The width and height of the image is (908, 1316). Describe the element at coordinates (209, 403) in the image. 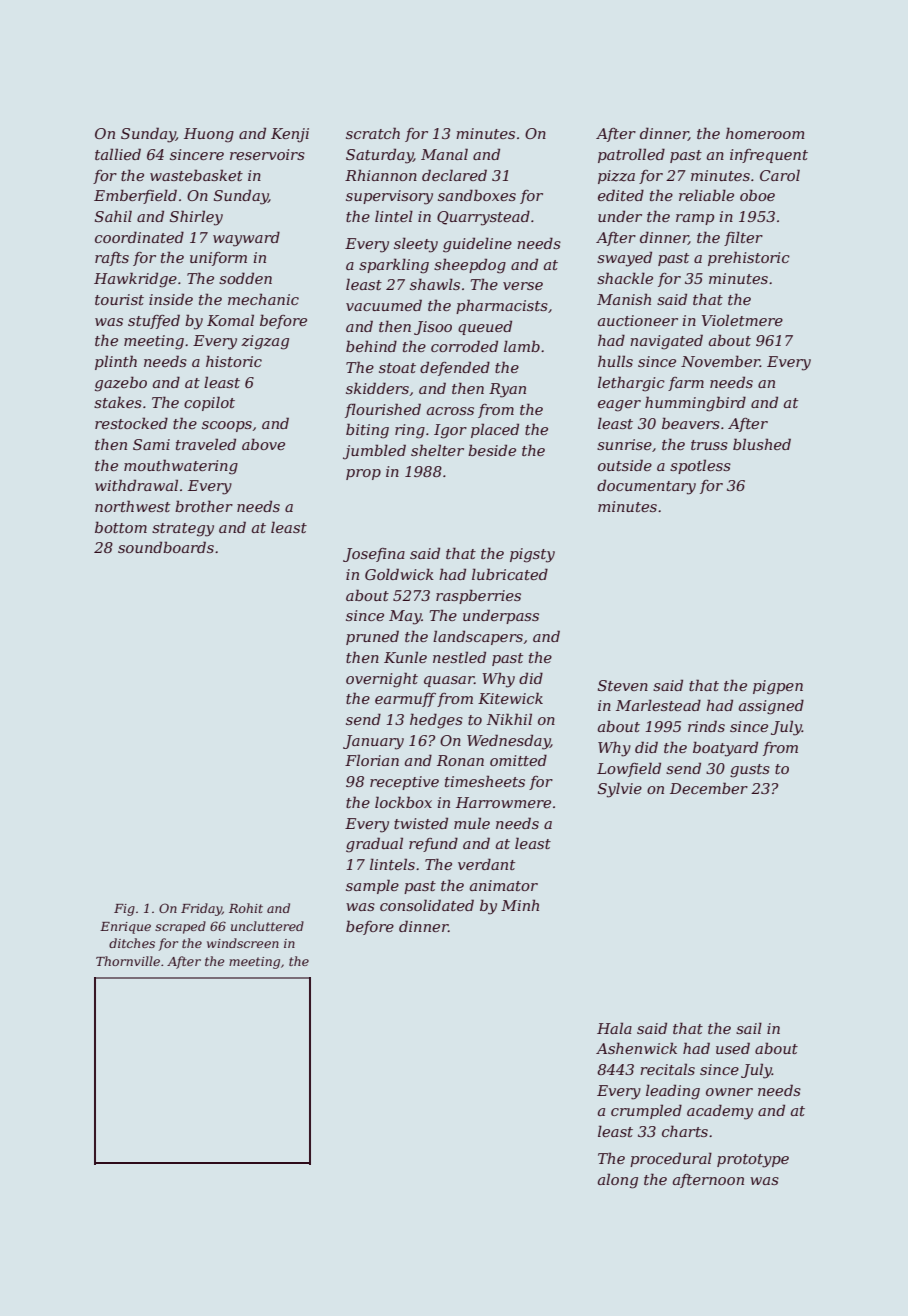

I see `copilot` at that location.
